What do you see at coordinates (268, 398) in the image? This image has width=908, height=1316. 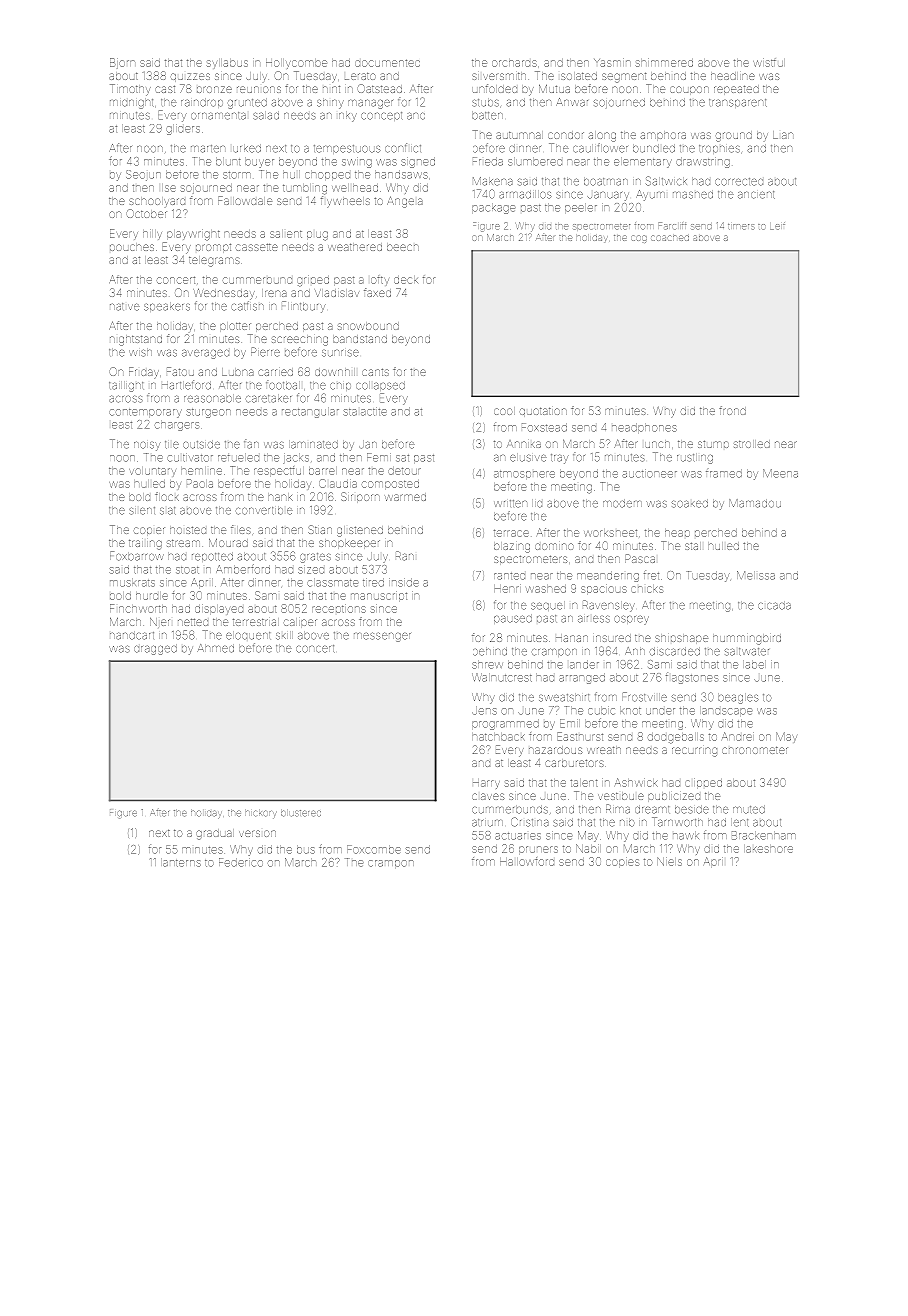 I see `caretaker` at bounding box center [268, 398].
